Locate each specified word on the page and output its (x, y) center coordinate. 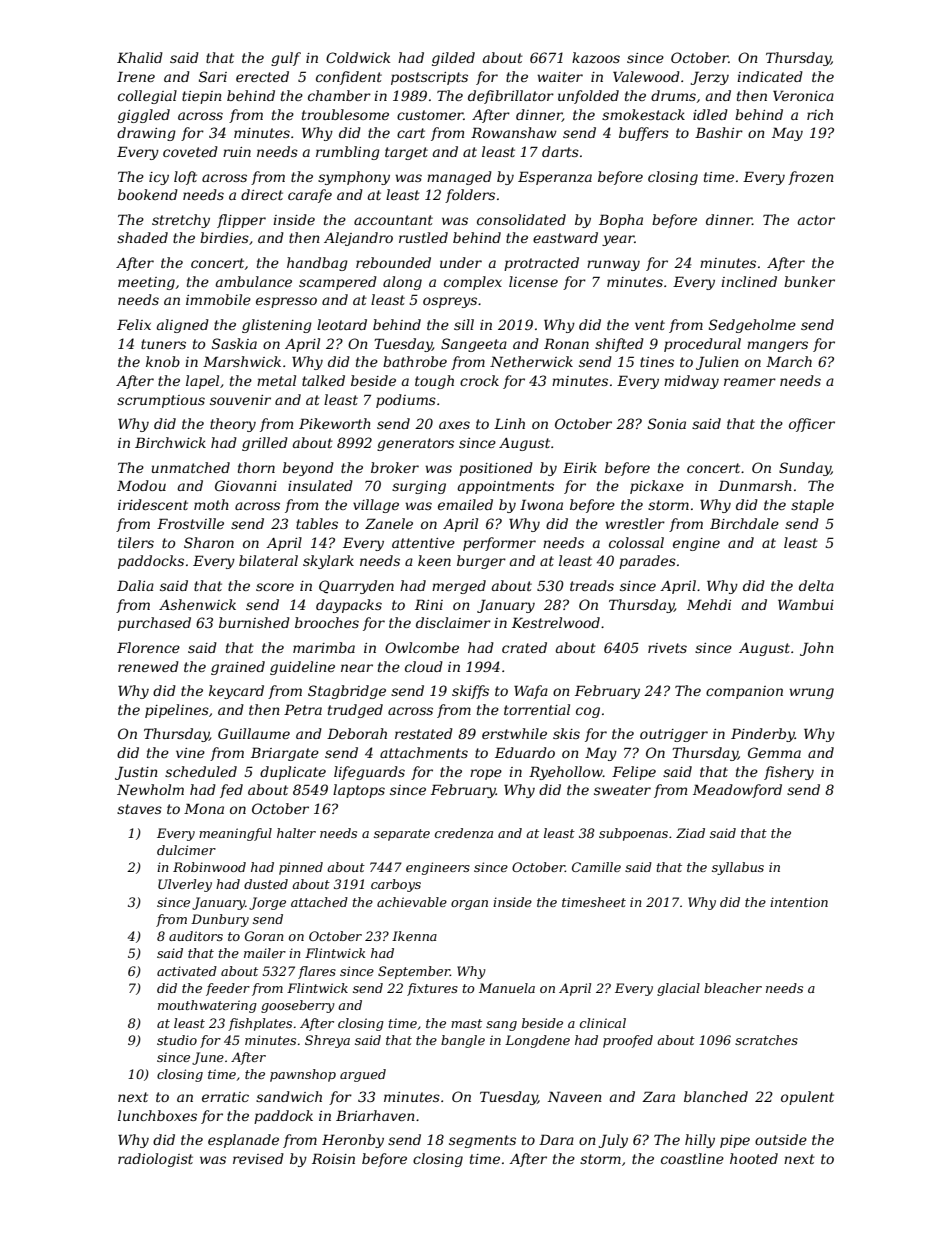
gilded (453, 59)
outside (781, 1139)
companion (744, 692)
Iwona (541, 504)
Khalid (140, 57)
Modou (141, 485)
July (613, 1141)
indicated (770, 76)
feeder (228, 989)
